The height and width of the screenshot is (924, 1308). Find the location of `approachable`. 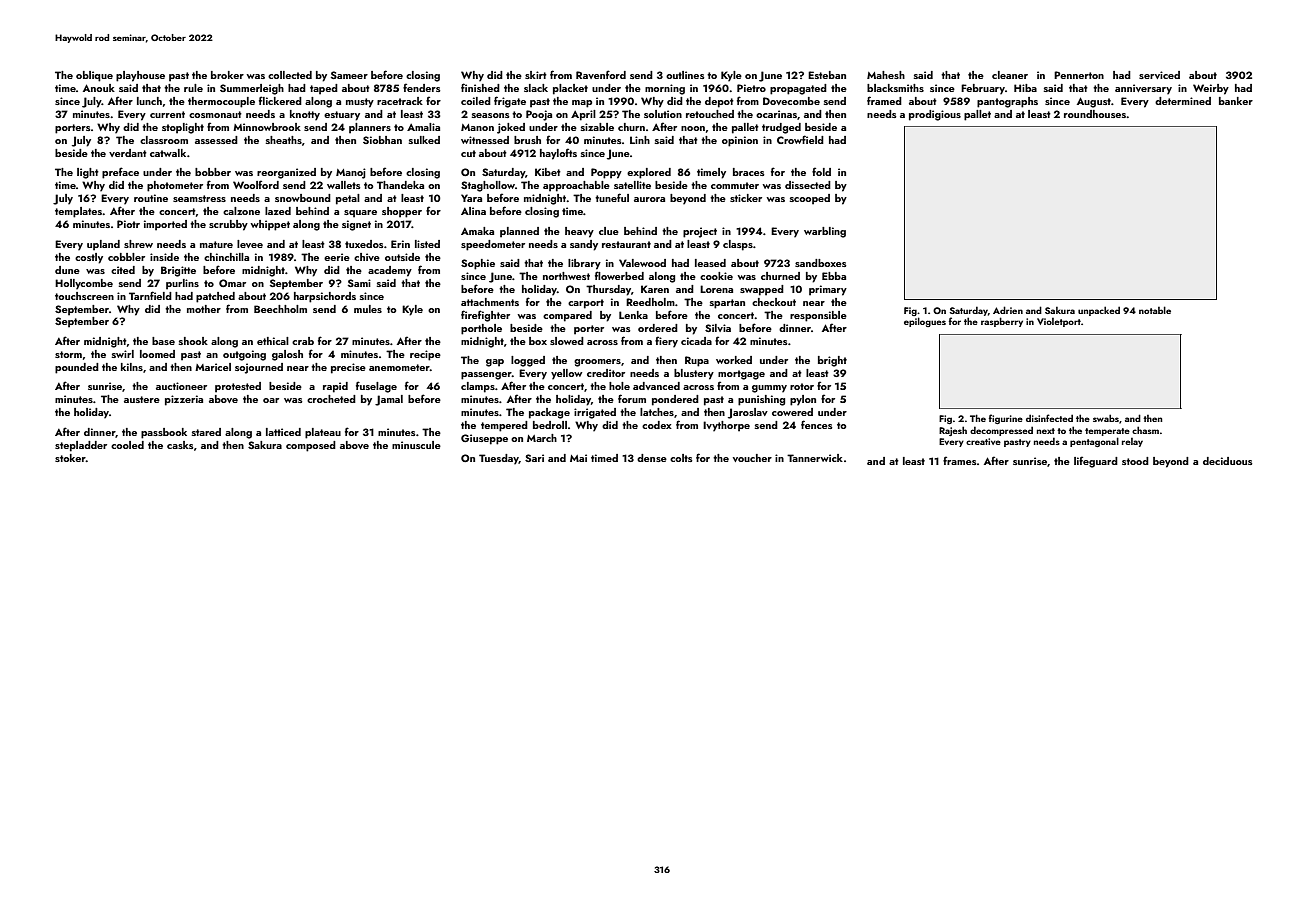

approachable is located at coordinates (576, 186).
